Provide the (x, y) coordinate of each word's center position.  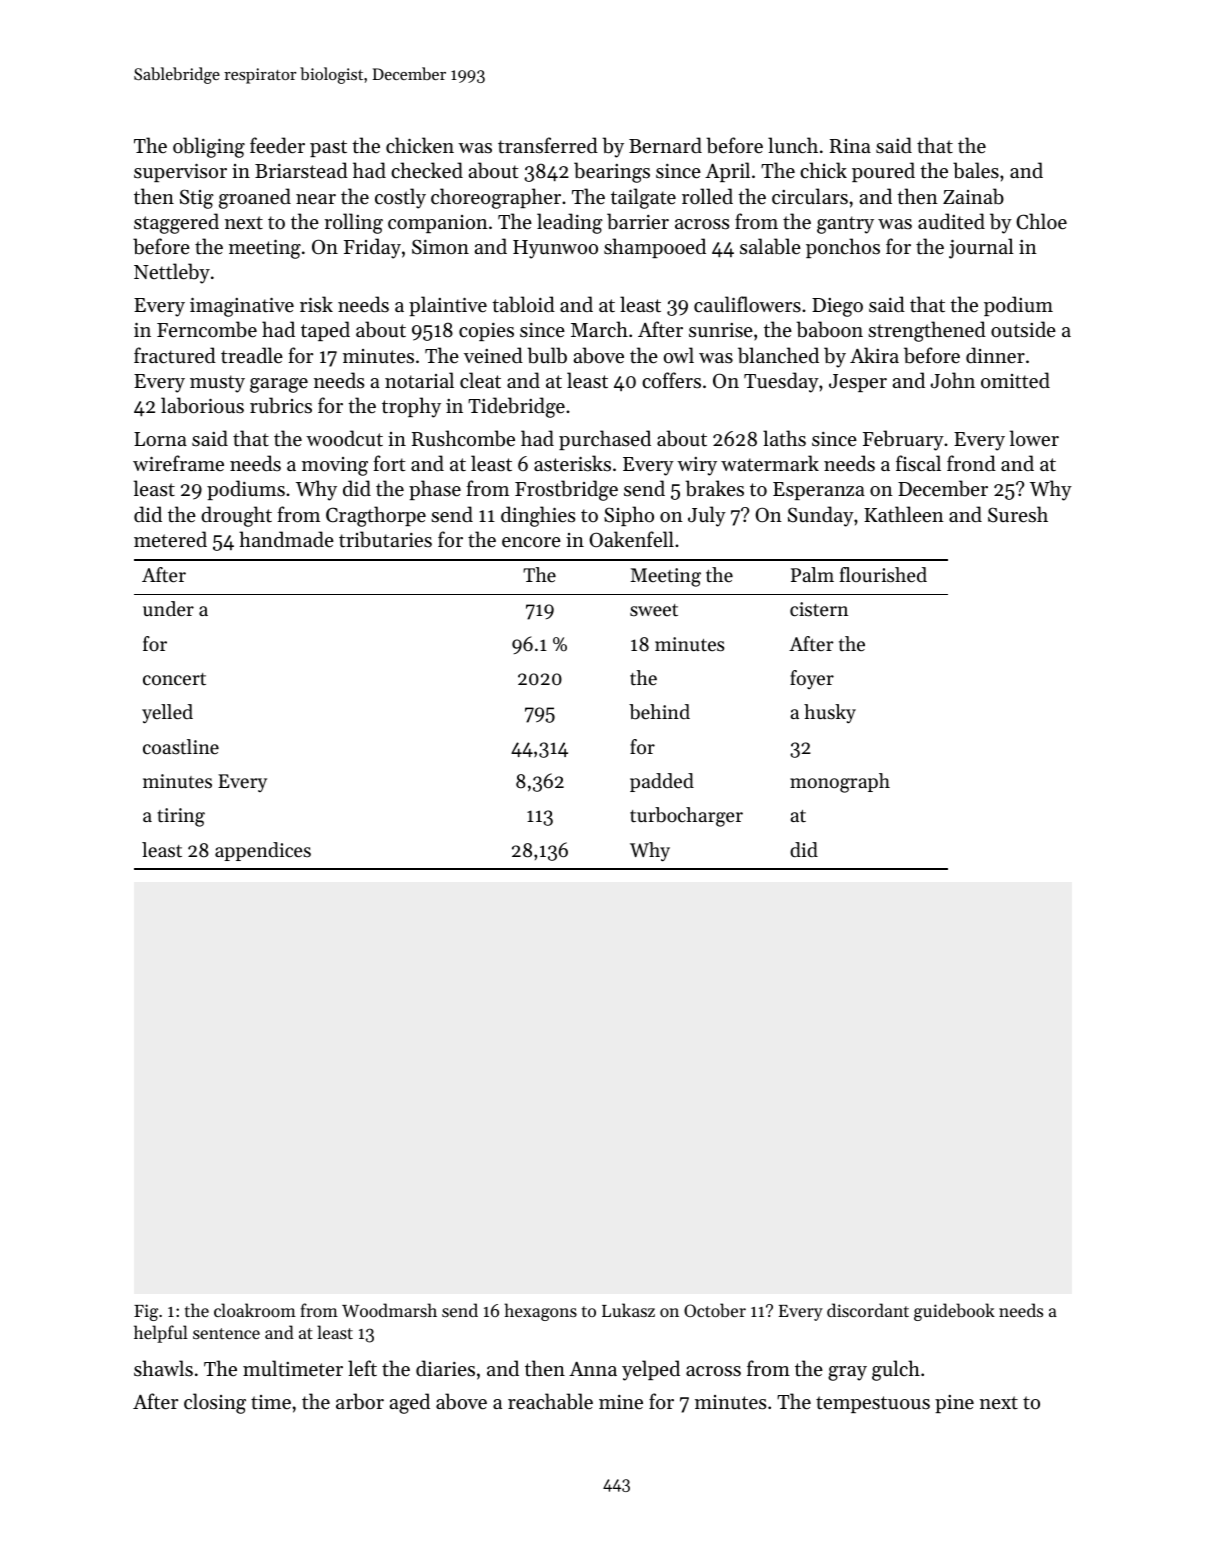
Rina (850, 146)
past (328, 148)
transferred (548, 145)
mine (621, 1402)
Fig (146, 1312)
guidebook (954, 1312)
